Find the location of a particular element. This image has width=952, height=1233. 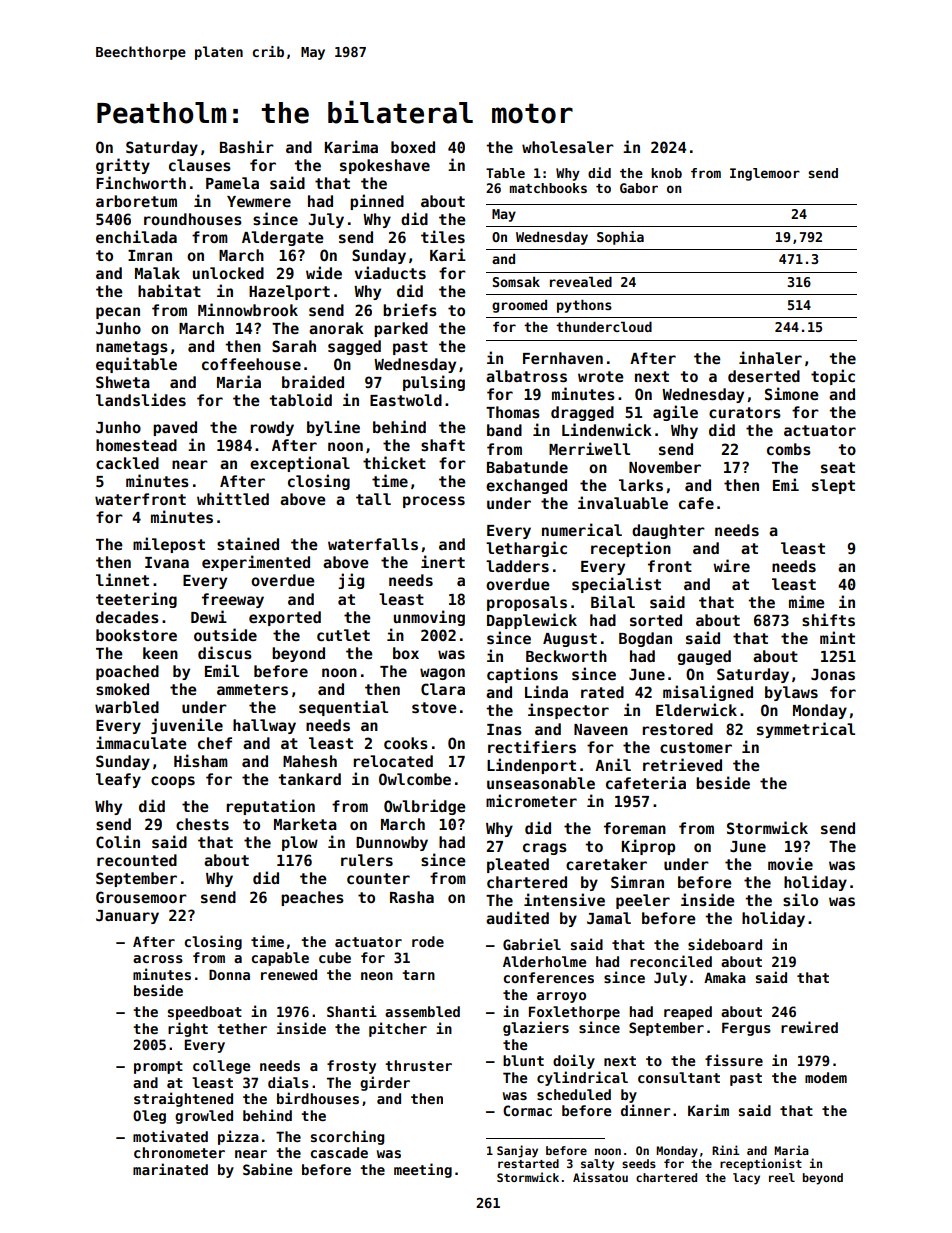

captions is located at coordinates (522, 675).
